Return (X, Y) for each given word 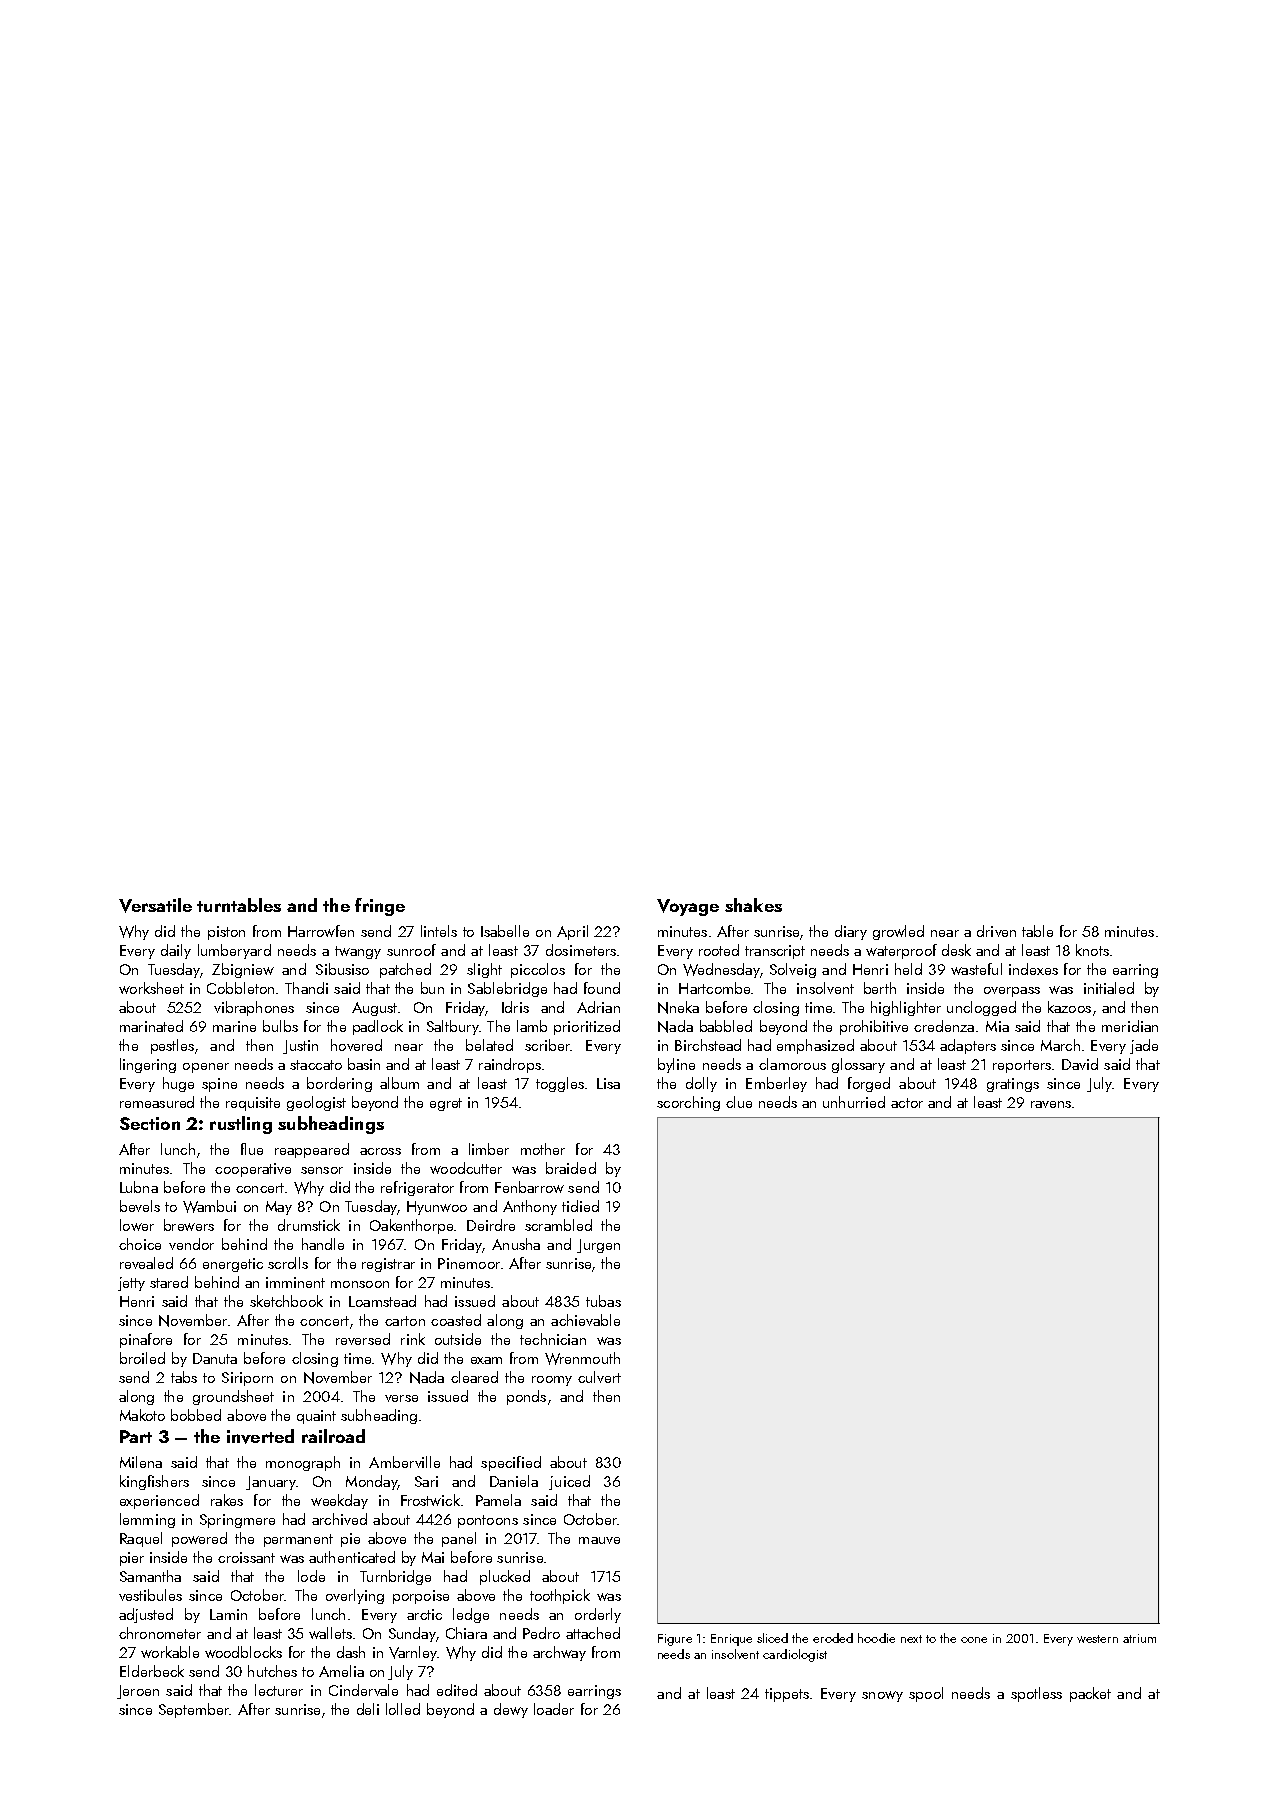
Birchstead (708, 1045)
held (908, 969)
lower (137, 1225)
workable (170, 1652)
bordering (339, 1084)
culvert (599, 1377)
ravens (1051, 1104)
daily (176, 951)
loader (554, 1709)
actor (907, 1103)
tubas (603, 1301)
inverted (260, 1436)
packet (1090, 1694)
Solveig (793, 970)
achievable (585, 1320)
